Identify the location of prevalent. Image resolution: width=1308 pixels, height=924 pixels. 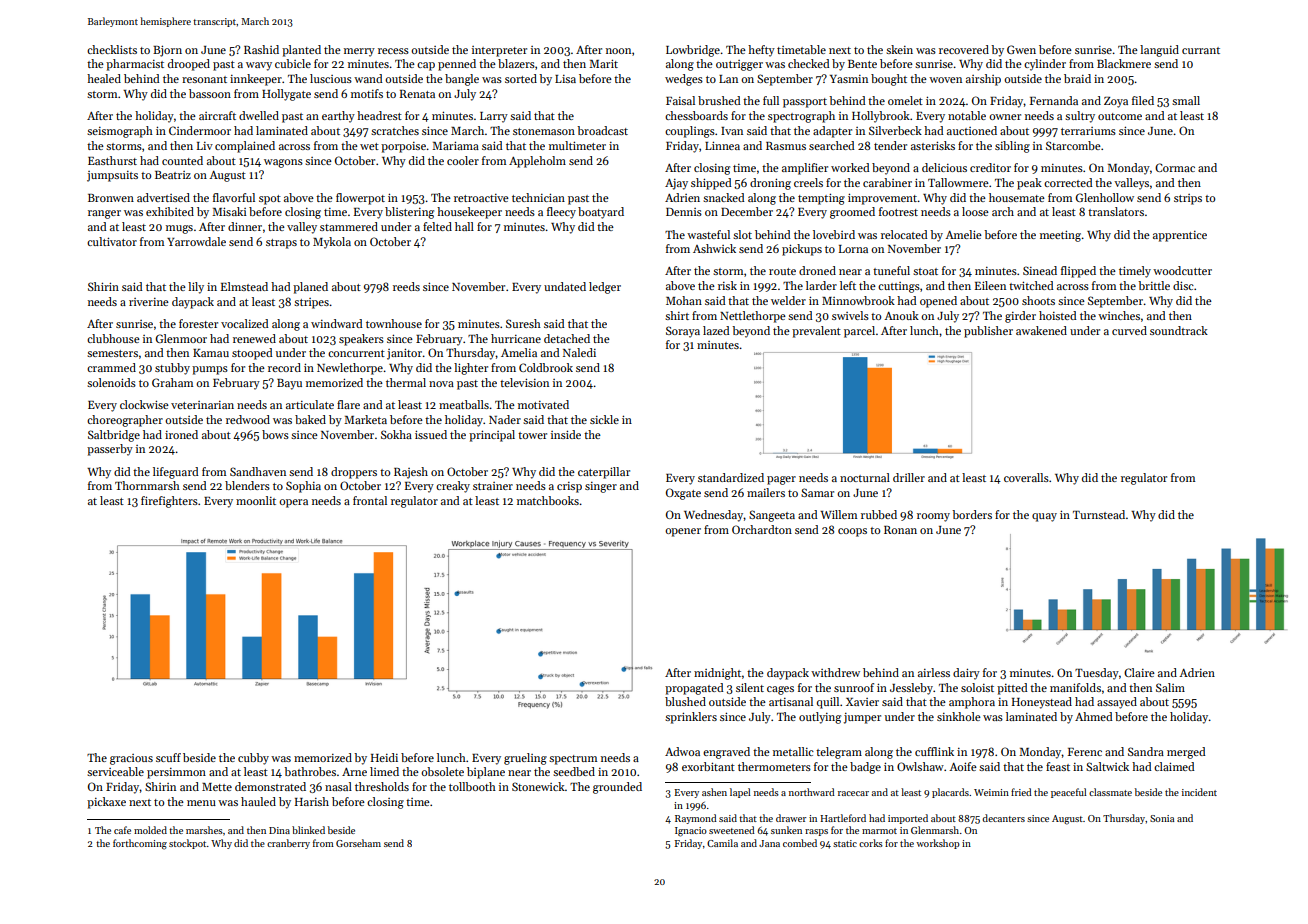
(816, 332).
